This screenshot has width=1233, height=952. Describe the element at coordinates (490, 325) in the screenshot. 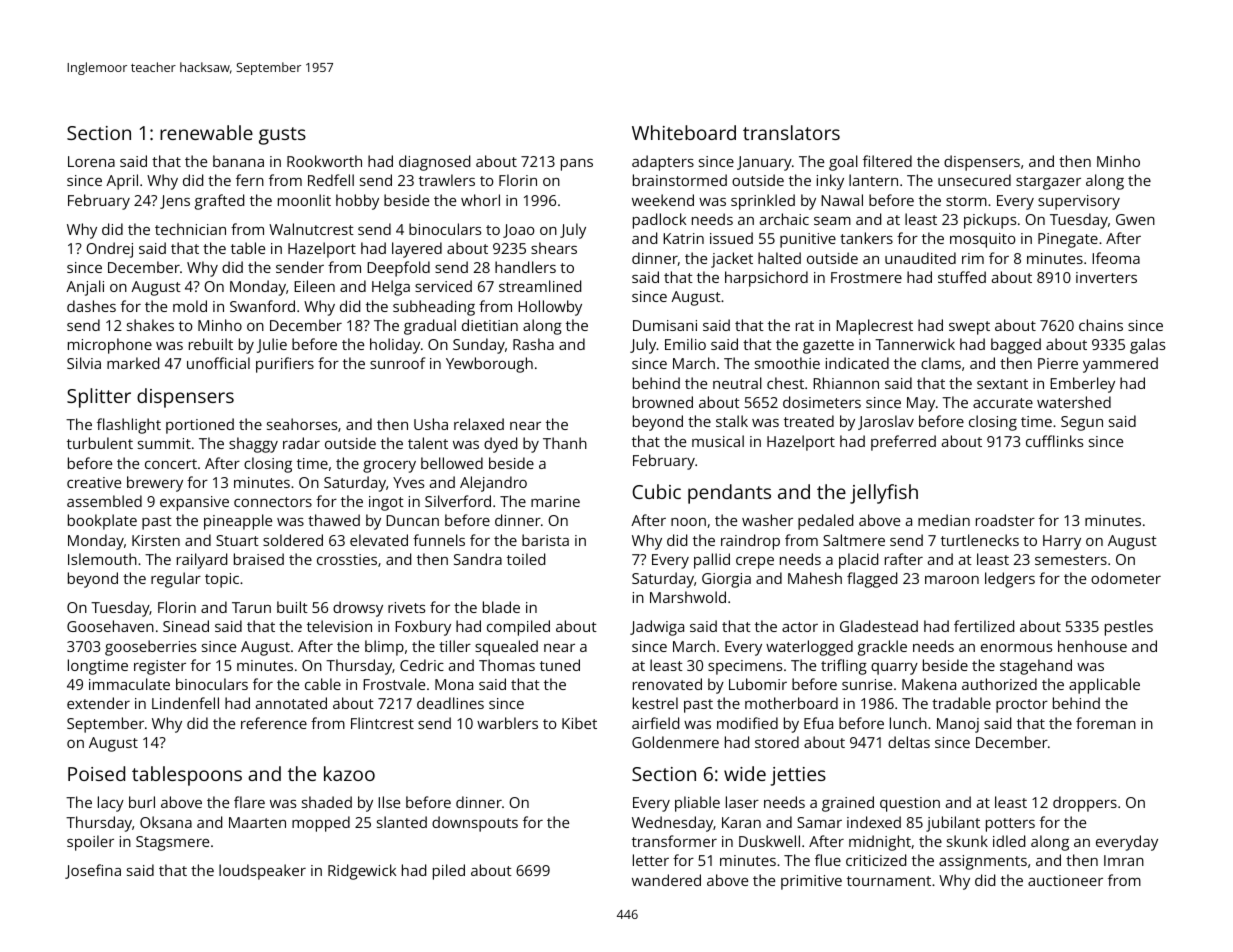

I see `dietitian` at that location.
